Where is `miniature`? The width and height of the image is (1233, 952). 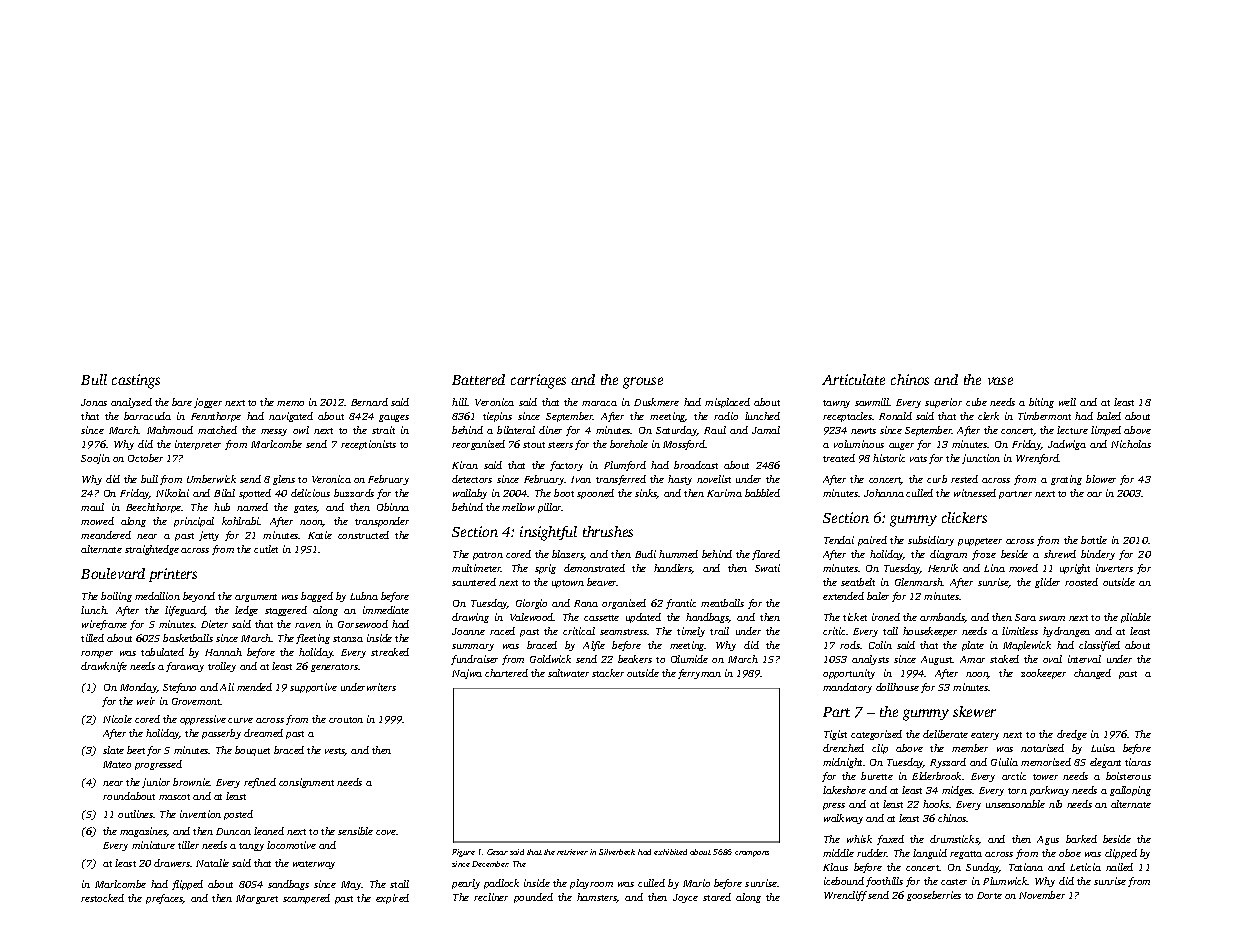
miniature is located at coordinates (153, 845).
